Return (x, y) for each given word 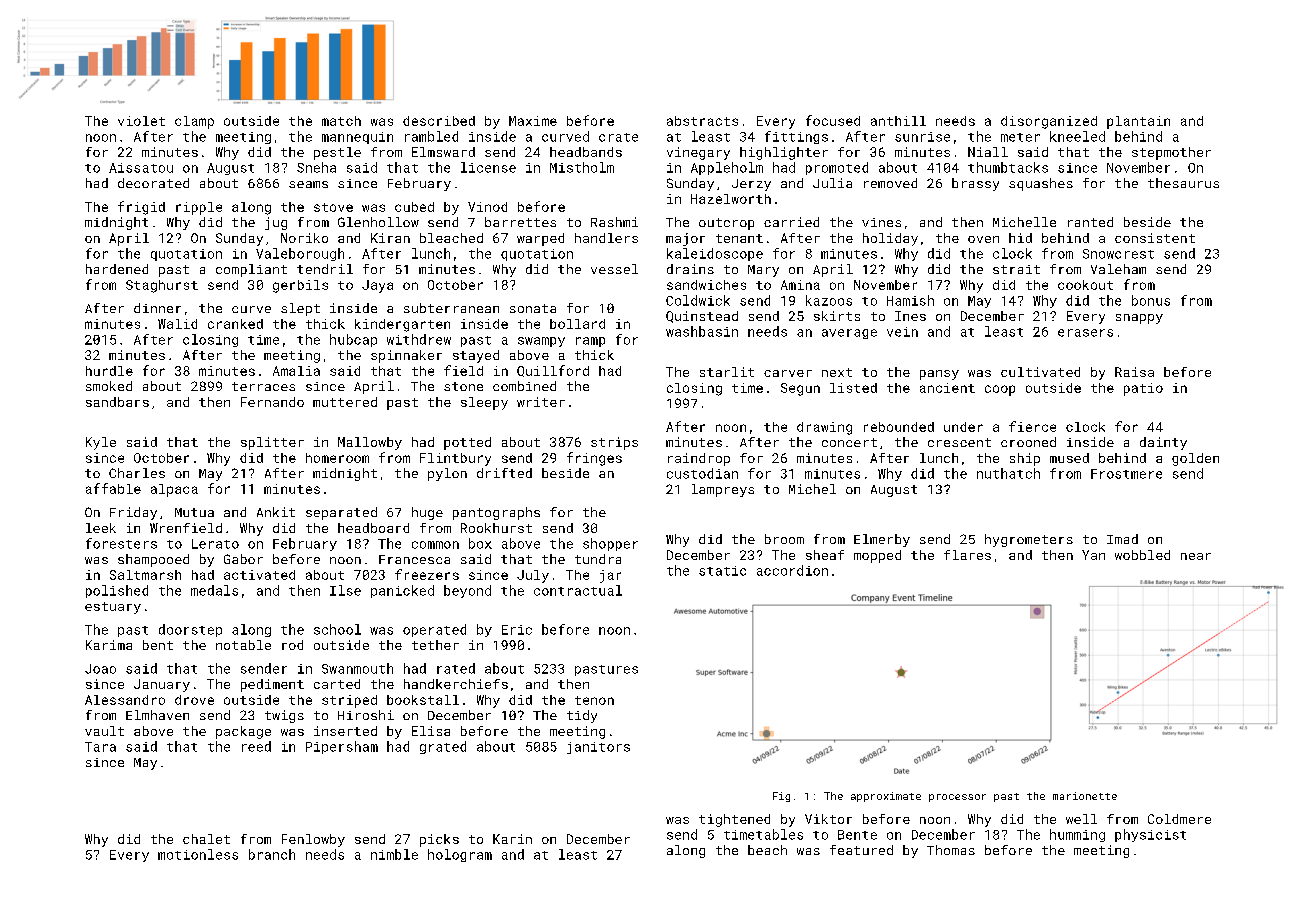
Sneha (316, 167)
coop (1000, 390)
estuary (113, 608)
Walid (177, 324)
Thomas (951, 850)
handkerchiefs (456, 684)
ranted (1090, 222)
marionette (1085, 796)
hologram (460, 855)
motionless (198, 854)
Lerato (215, 544)
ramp (590, 342)
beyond (467, 591)
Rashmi (614, 222)
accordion (792, 570)
